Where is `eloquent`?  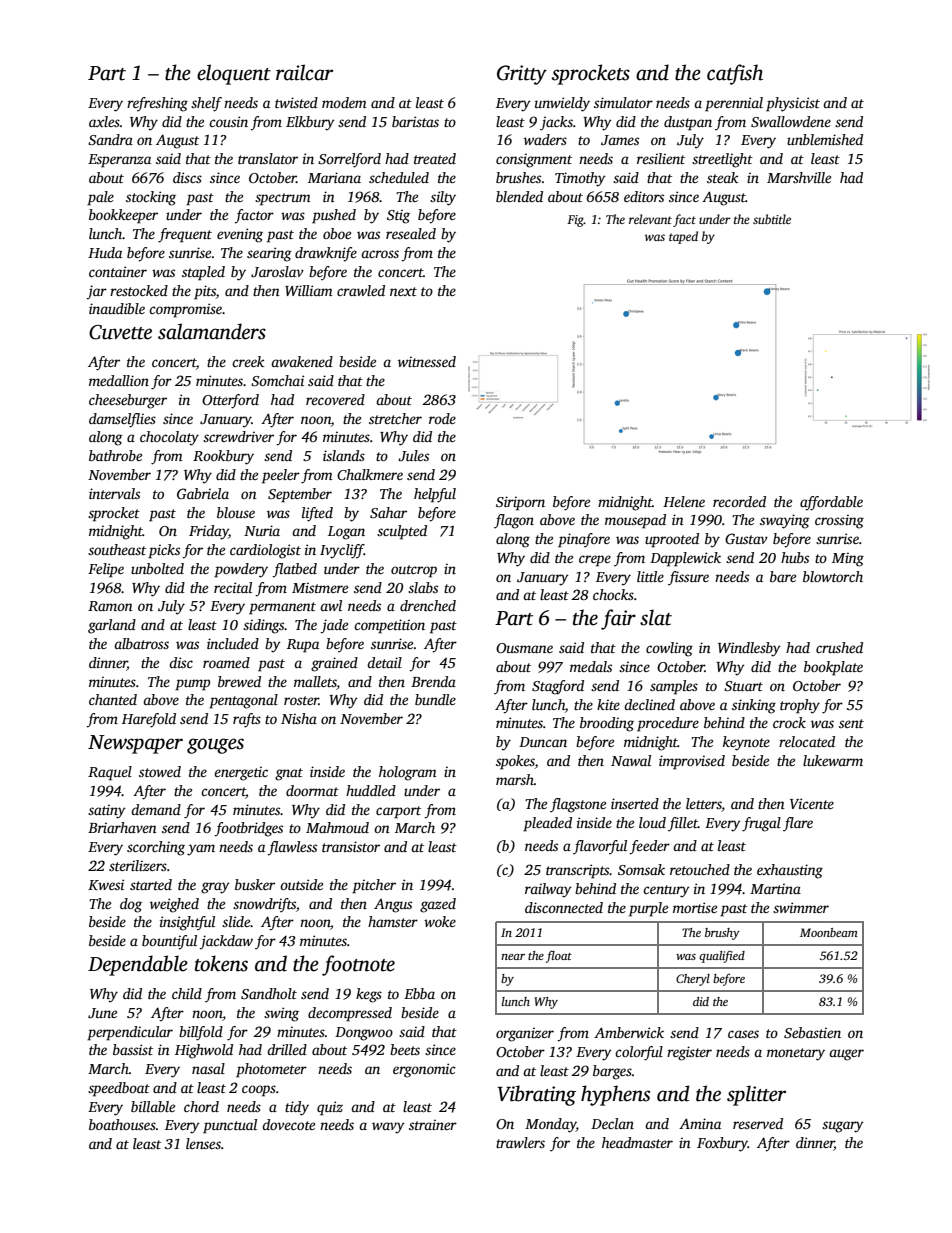 eloquent is located at coordinates (234, 74).
